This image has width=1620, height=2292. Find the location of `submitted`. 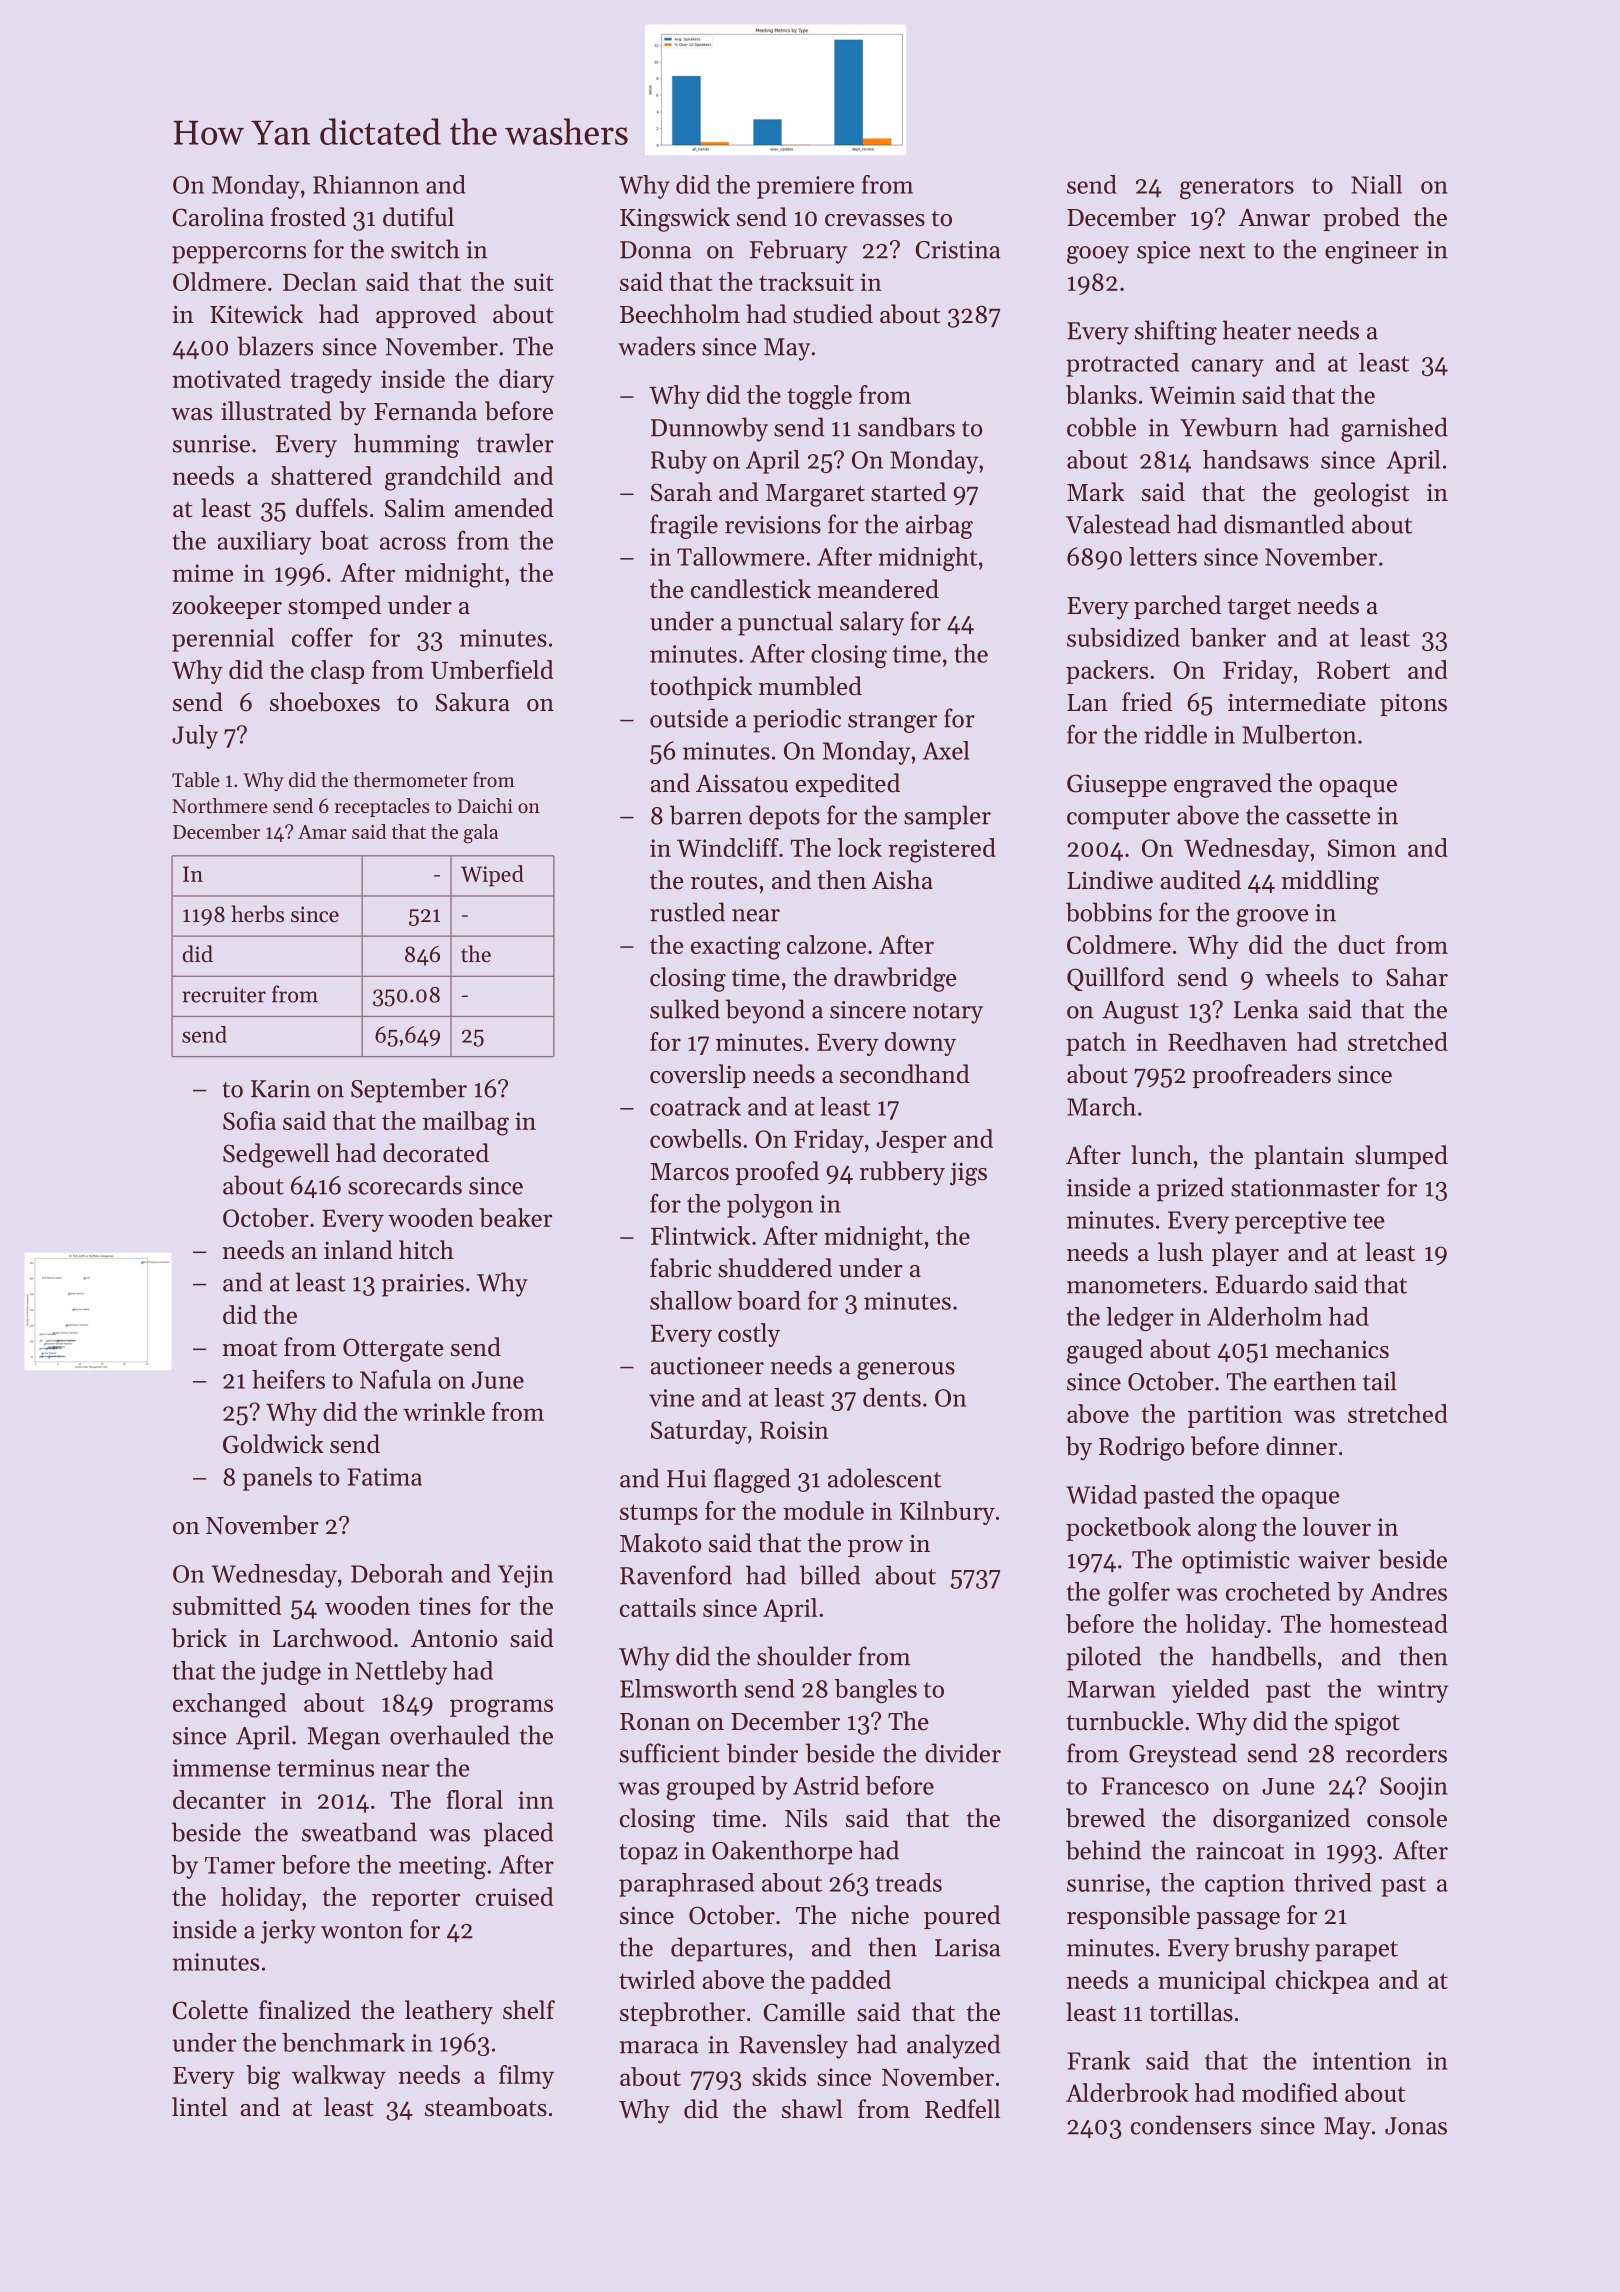

submitted is located at coordinates (227, 1605).
